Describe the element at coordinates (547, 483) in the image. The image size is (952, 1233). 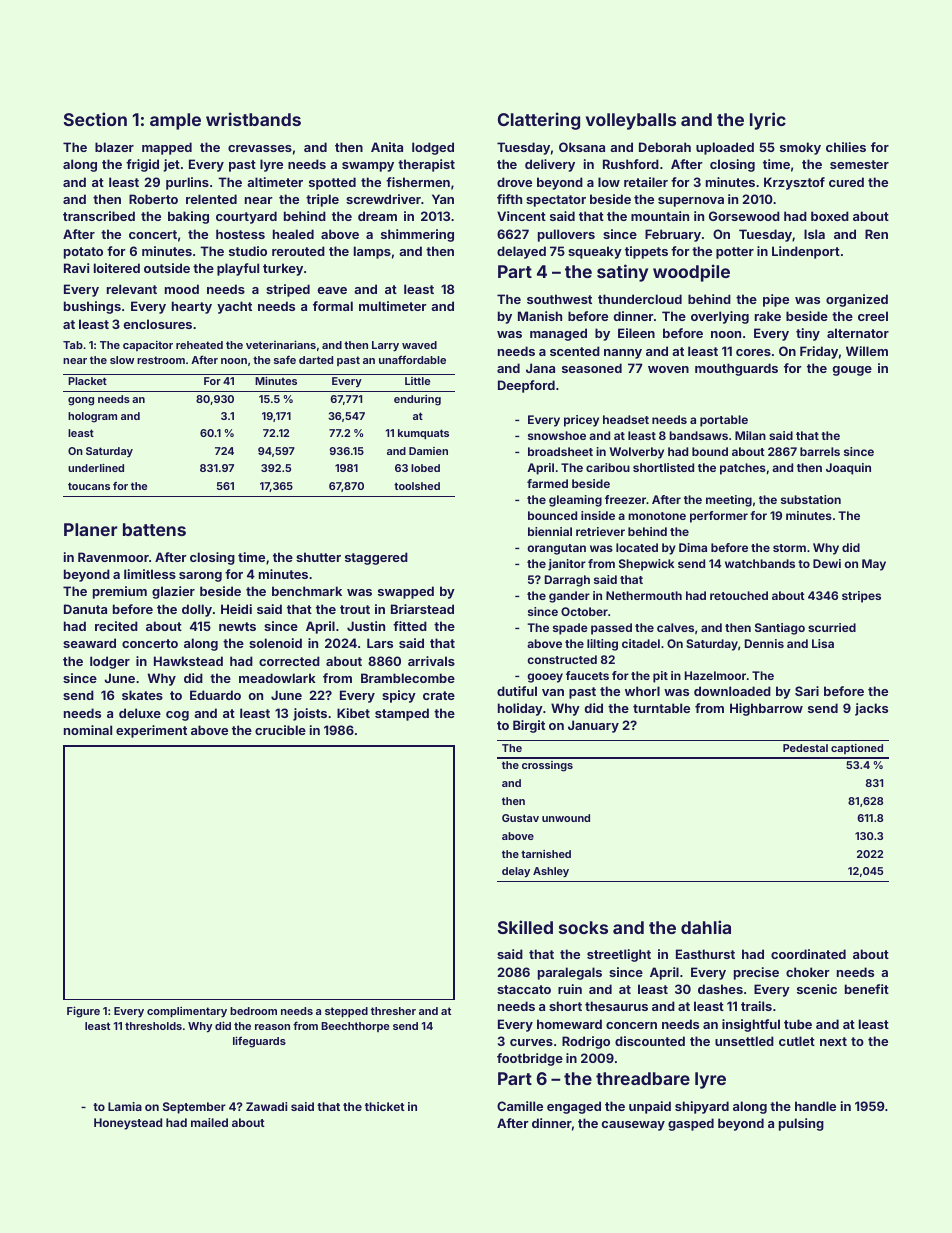
I see `farmed` at that location.
